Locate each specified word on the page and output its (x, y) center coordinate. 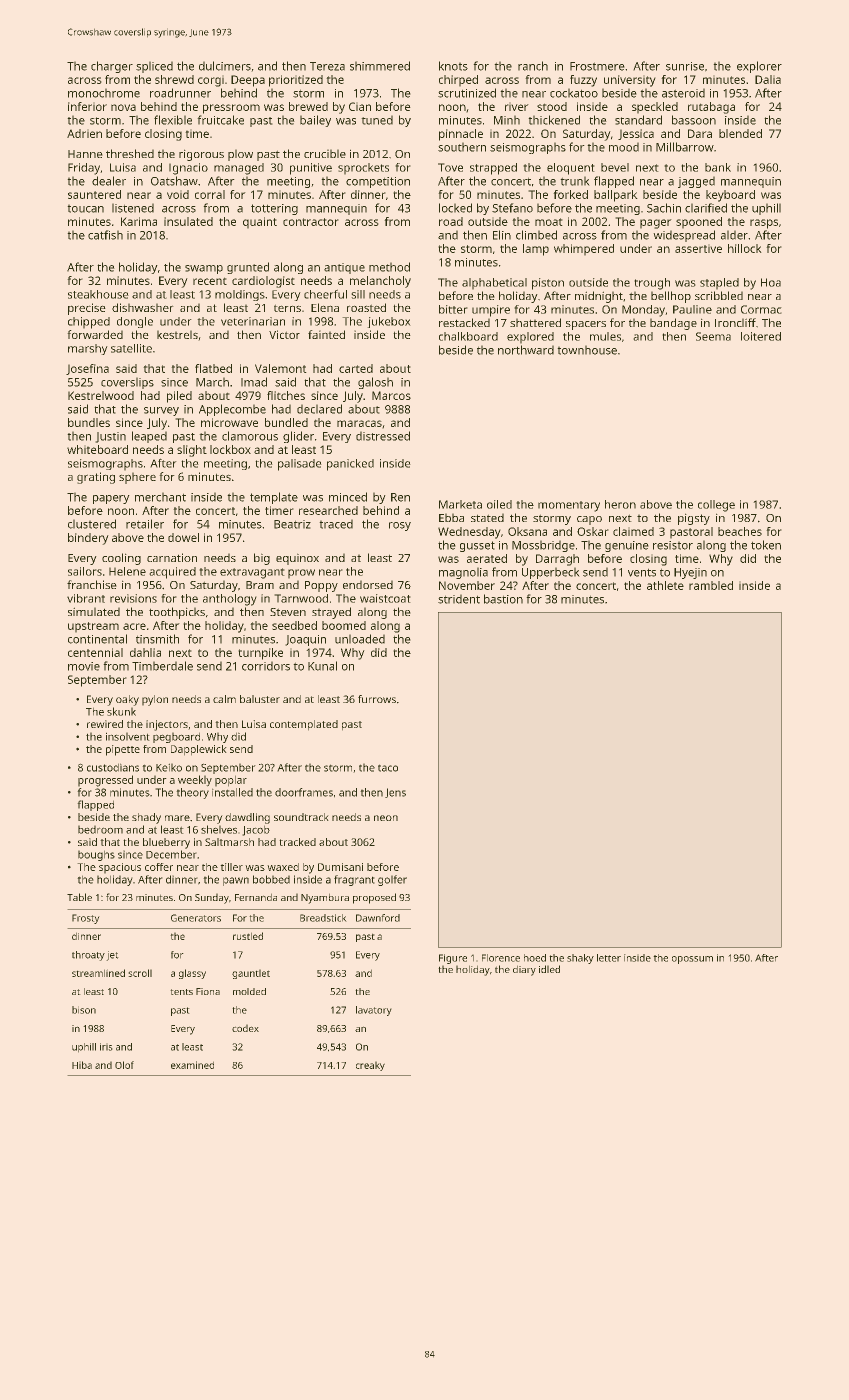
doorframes (304, 792)
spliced (154, 67)
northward (526, 350)
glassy (192, 974)
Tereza (327, 66)
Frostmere (597, 66)
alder (734, 235)
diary (524, 970)
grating (96, 478)
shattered (535, 322)
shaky (580, 959)
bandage (673, 324)
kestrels (177, 334)
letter (609, 958)
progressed (105, 781)
